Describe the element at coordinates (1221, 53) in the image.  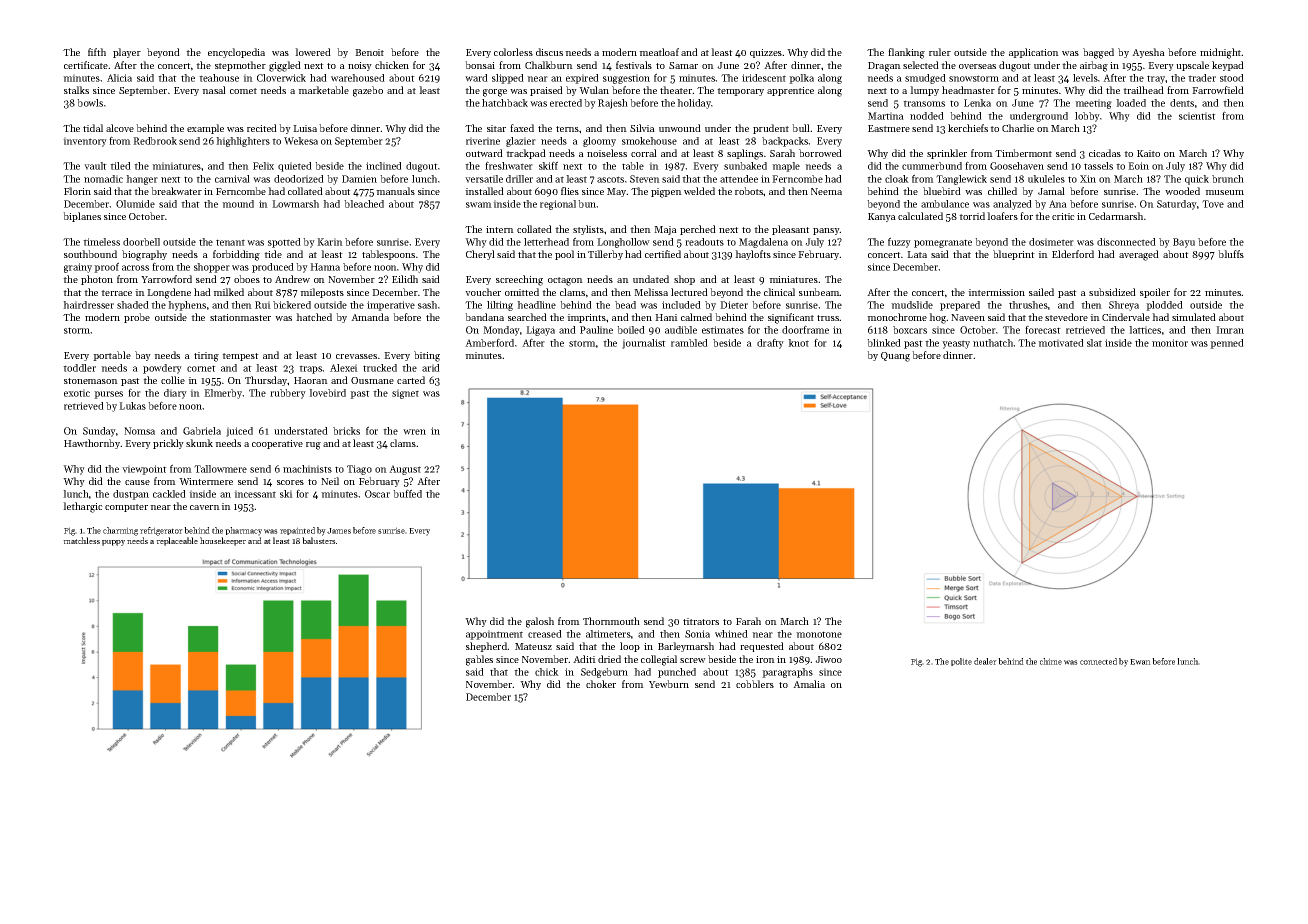
I see `midnight` at that location.
